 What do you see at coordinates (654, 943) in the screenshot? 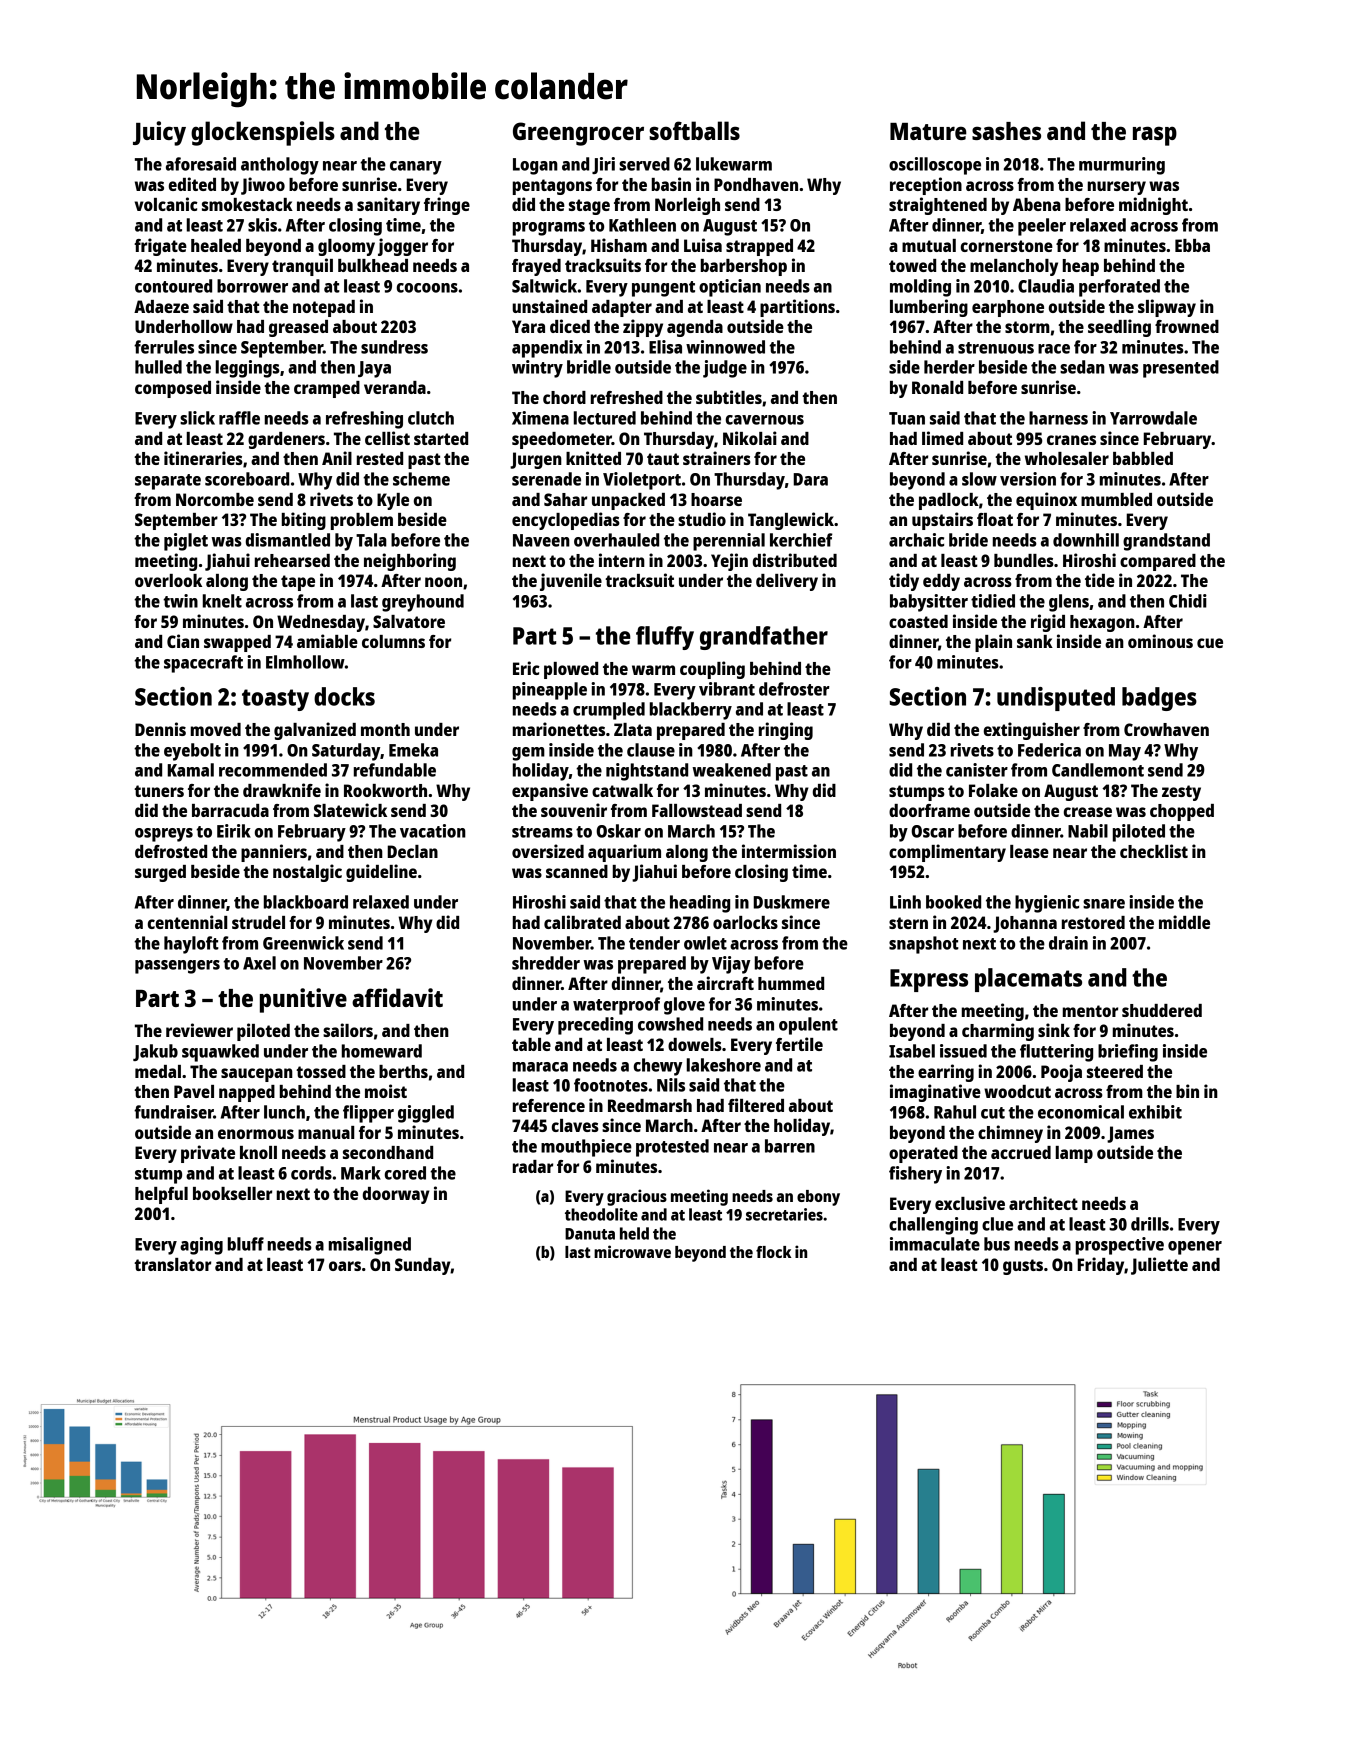
I see `tender` at bounding box center [654, 943].
